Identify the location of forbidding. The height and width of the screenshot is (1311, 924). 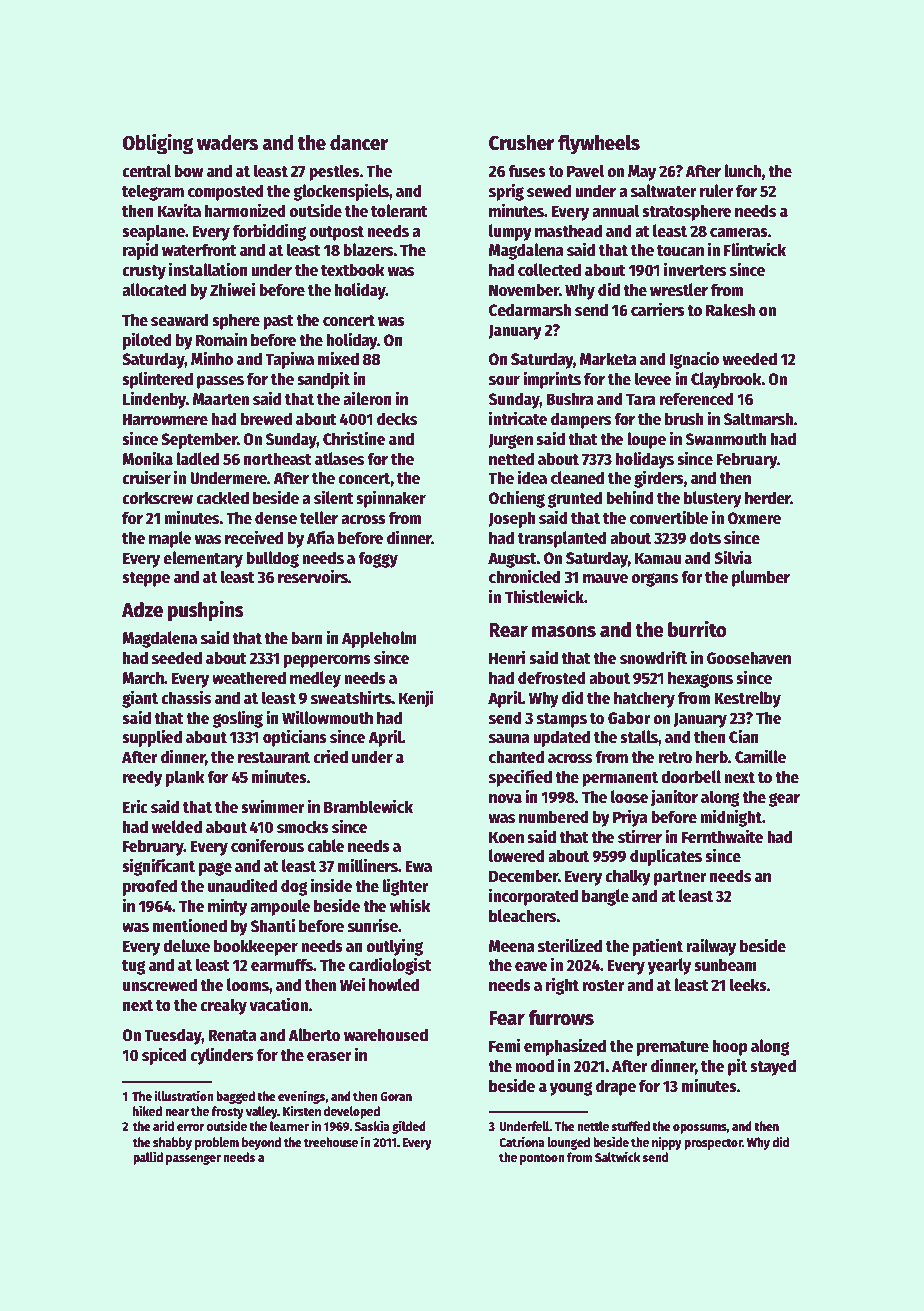
(269, 232).
